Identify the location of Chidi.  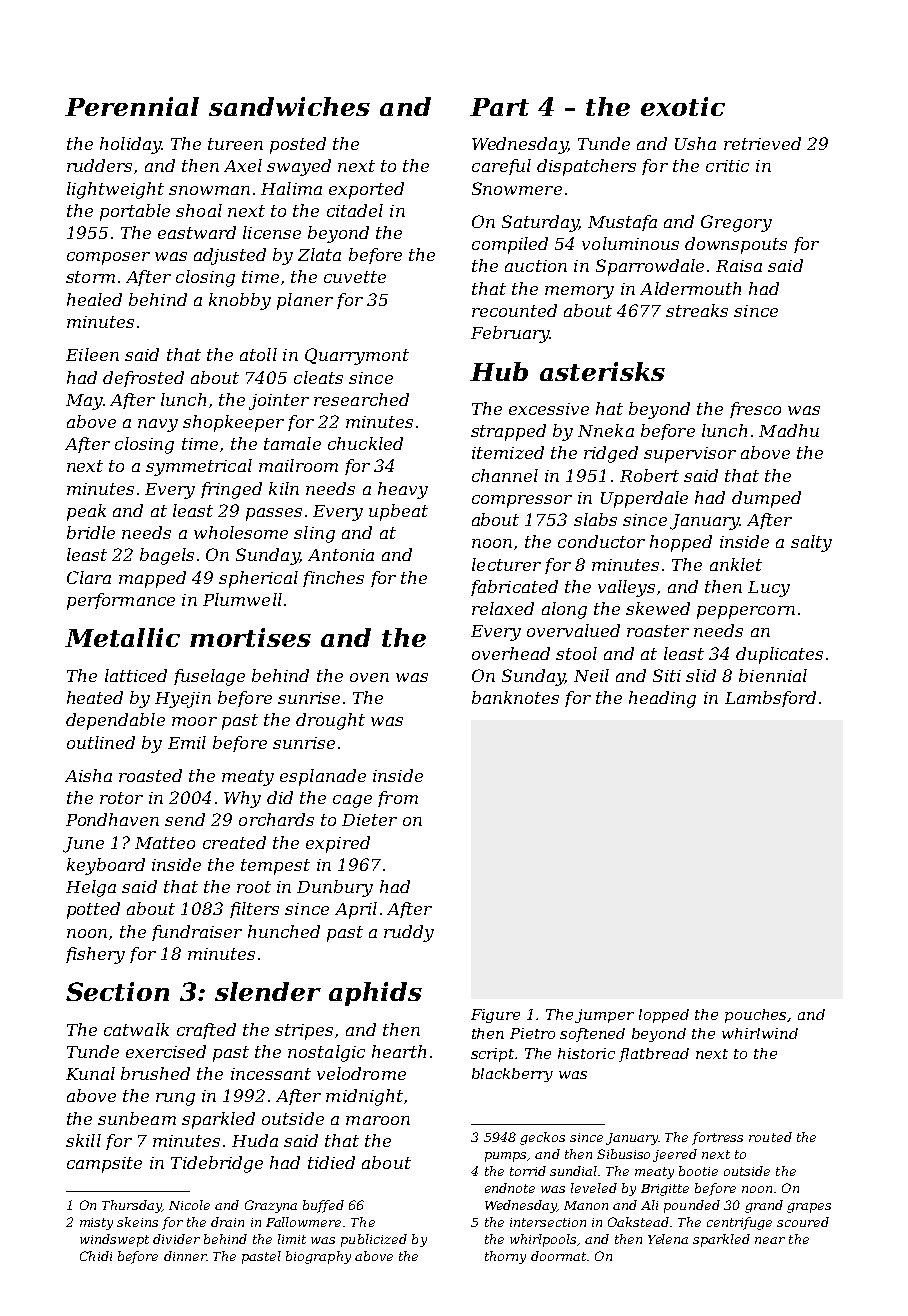
(96, 1256).
